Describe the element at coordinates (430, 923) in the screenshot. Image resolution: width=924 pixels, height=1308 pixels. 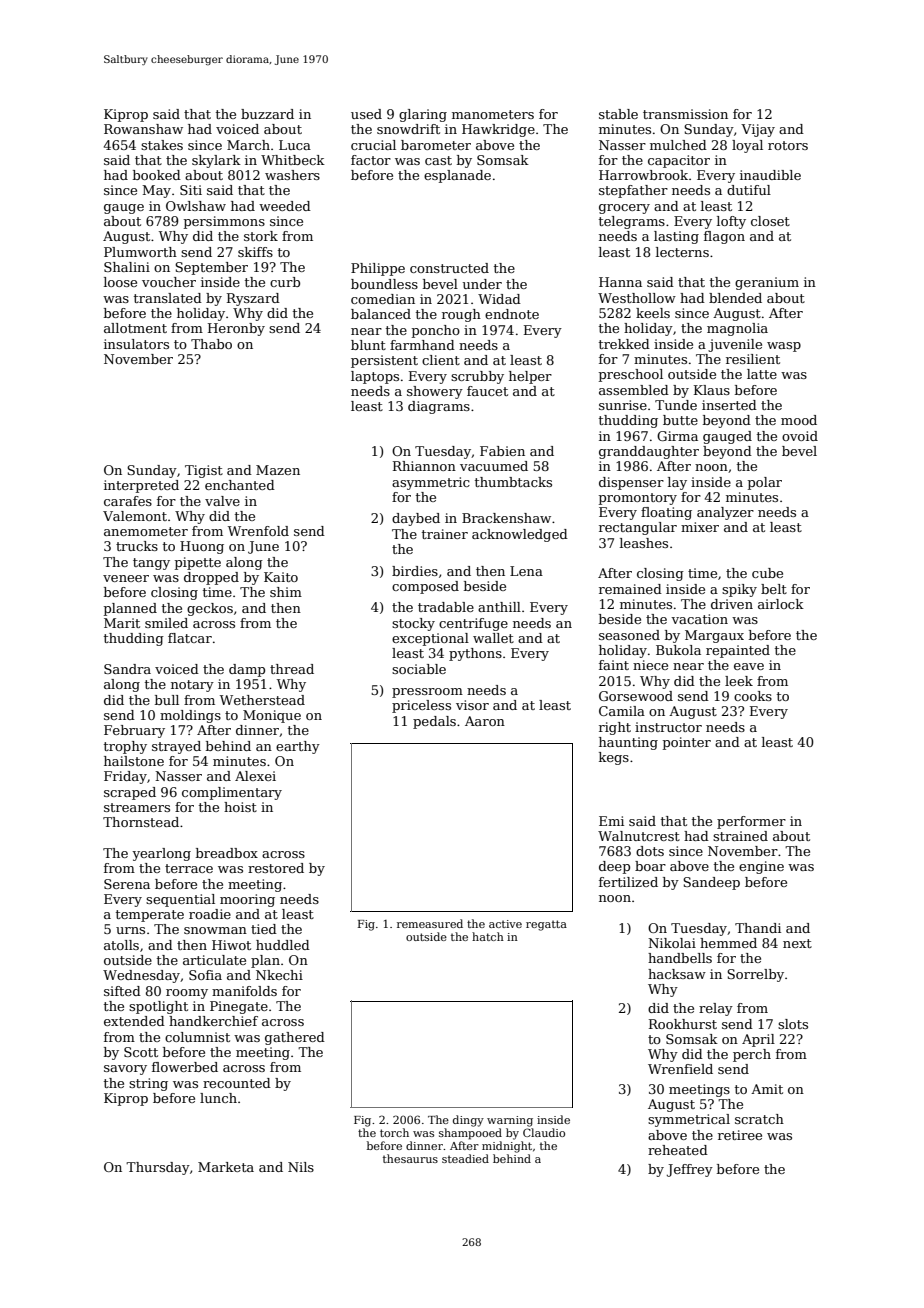
I see `remeasured` at that location.
